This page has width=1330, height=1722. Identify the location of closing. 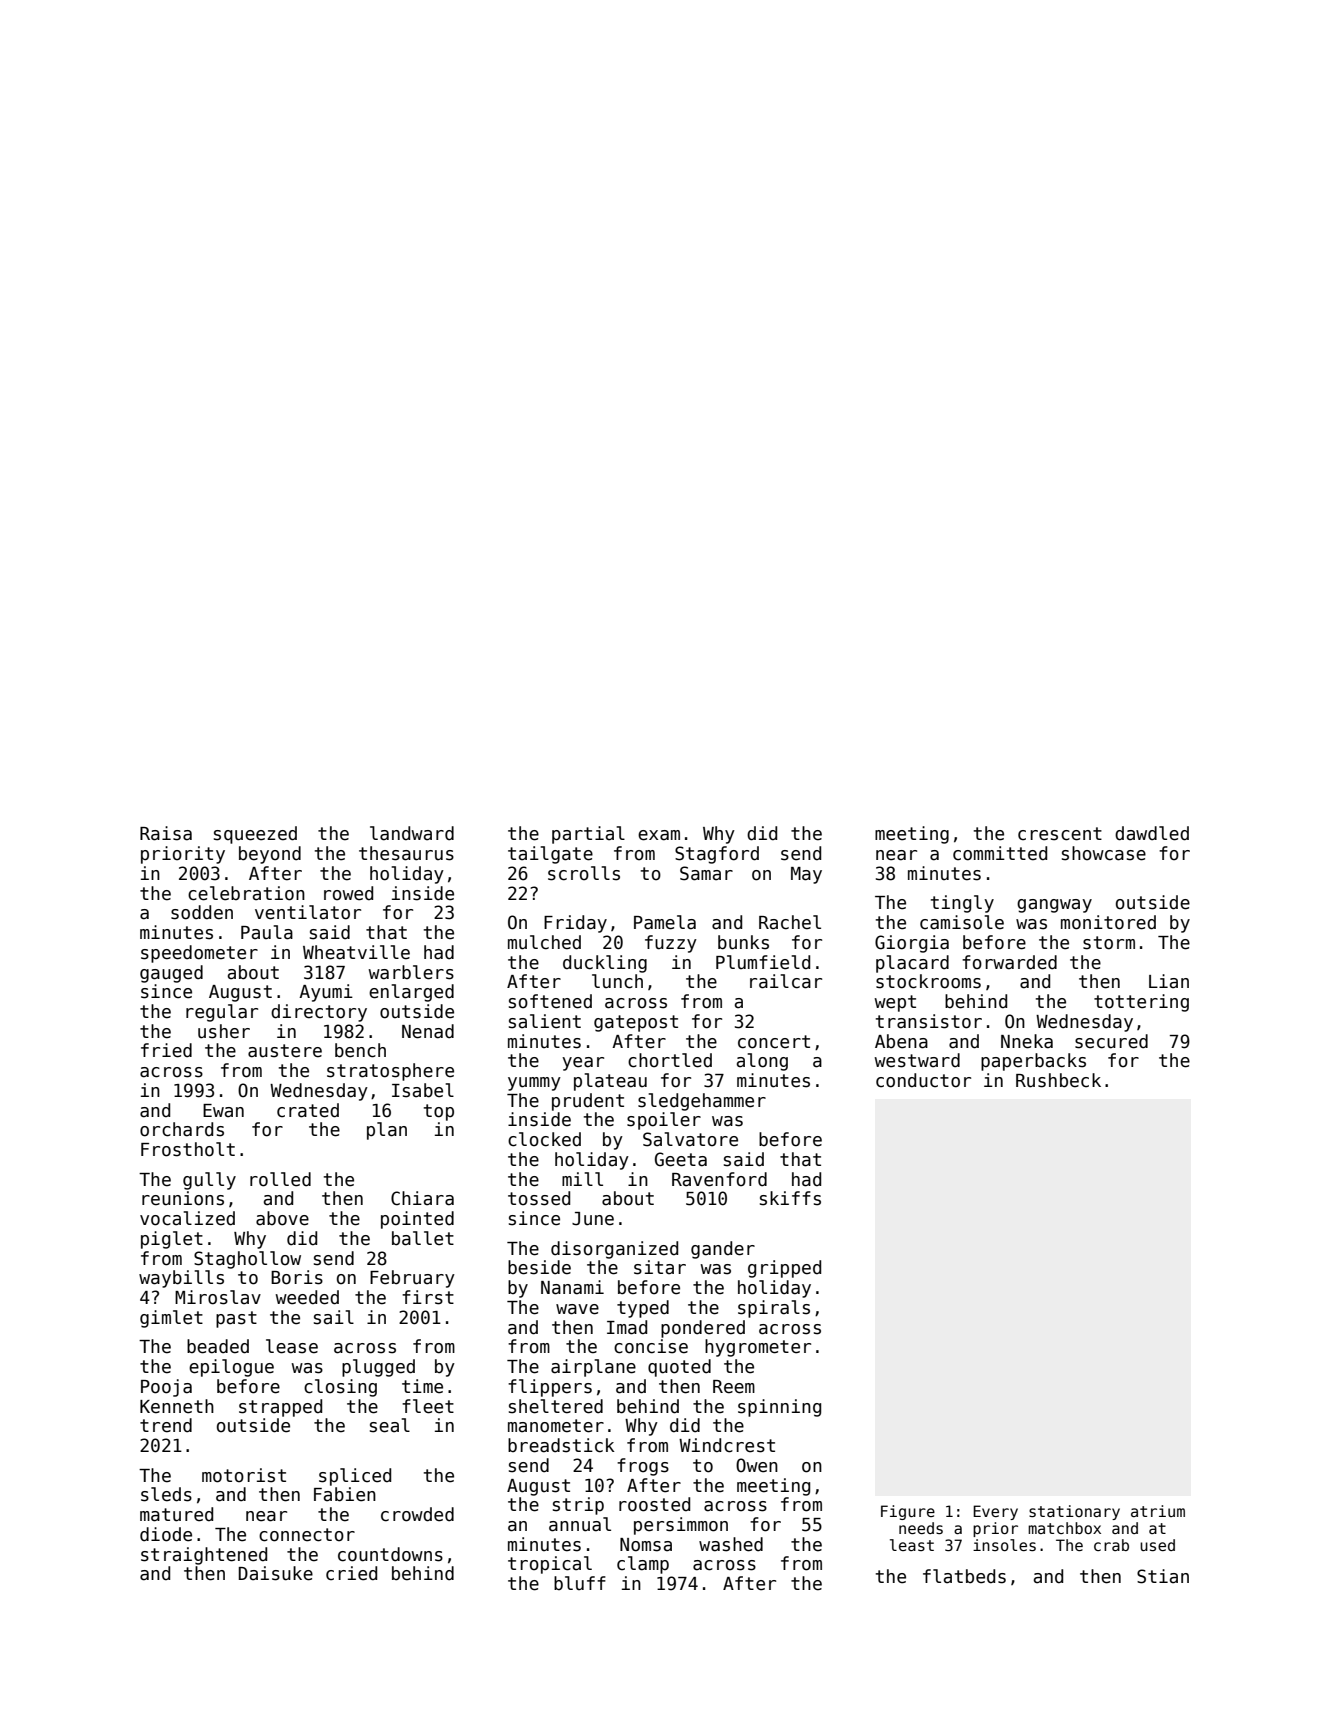
(340, 1388).
